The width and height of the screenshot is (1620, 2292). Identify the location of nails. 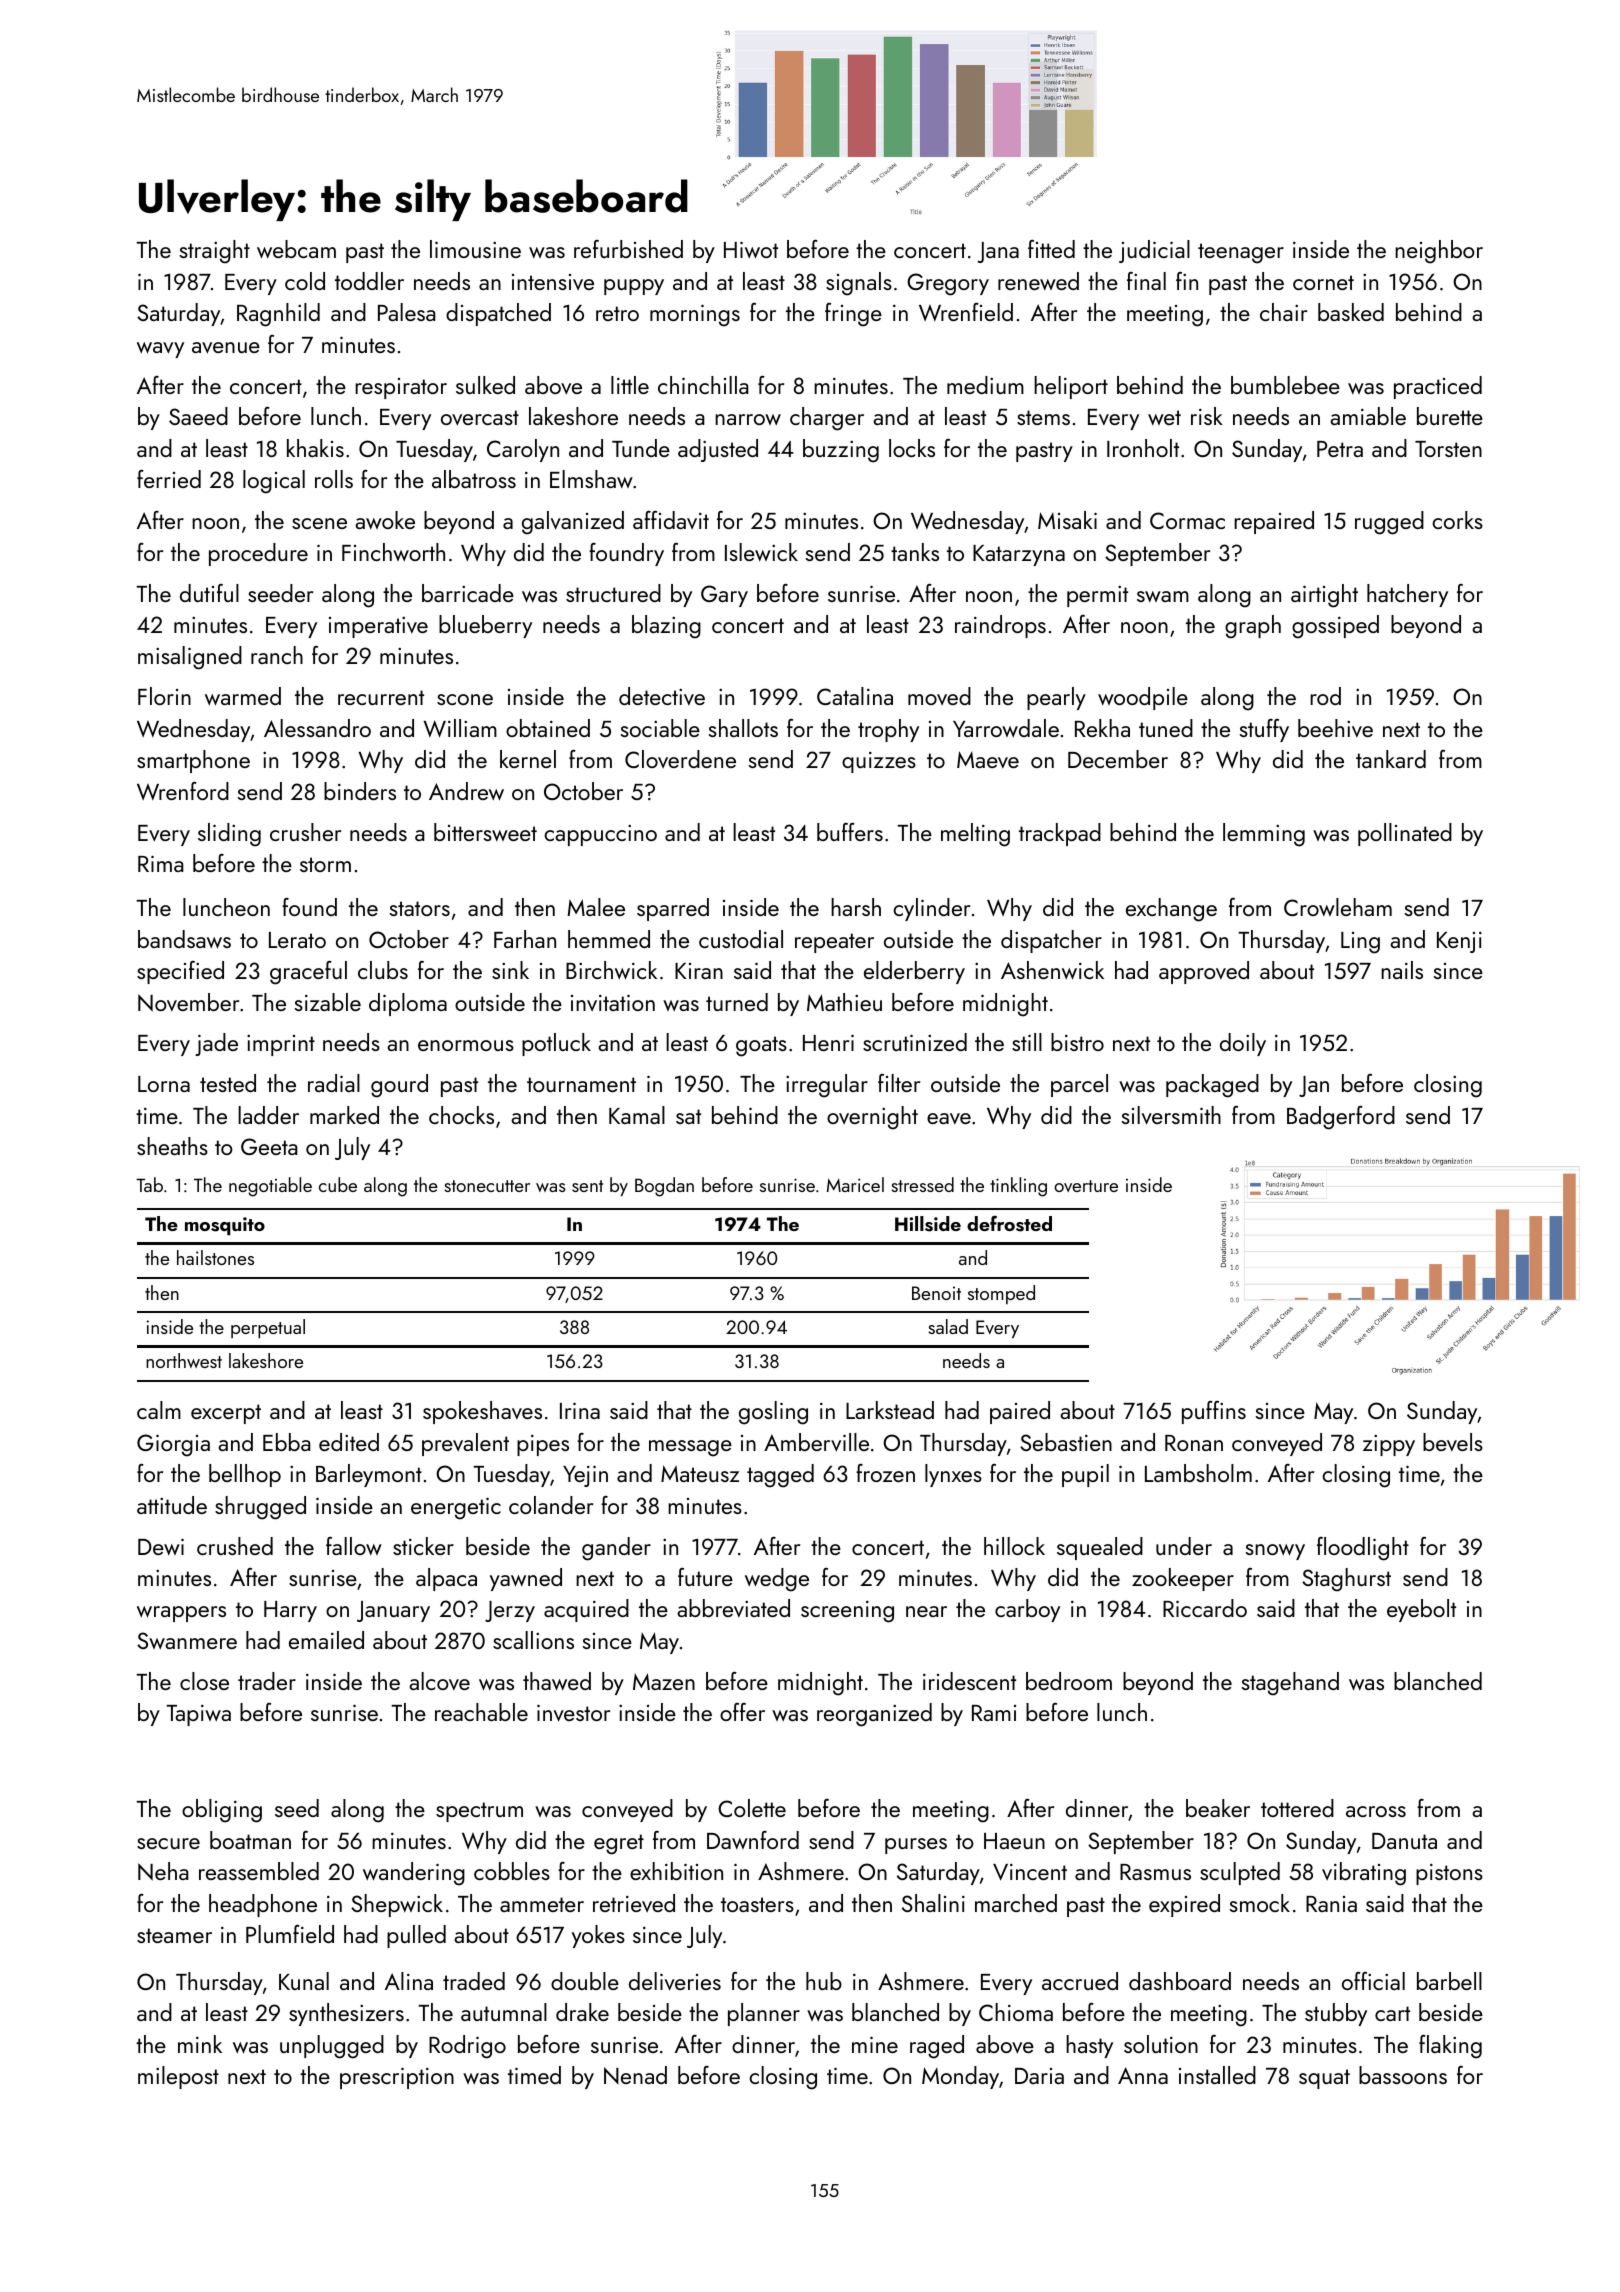
(1402, 970).
